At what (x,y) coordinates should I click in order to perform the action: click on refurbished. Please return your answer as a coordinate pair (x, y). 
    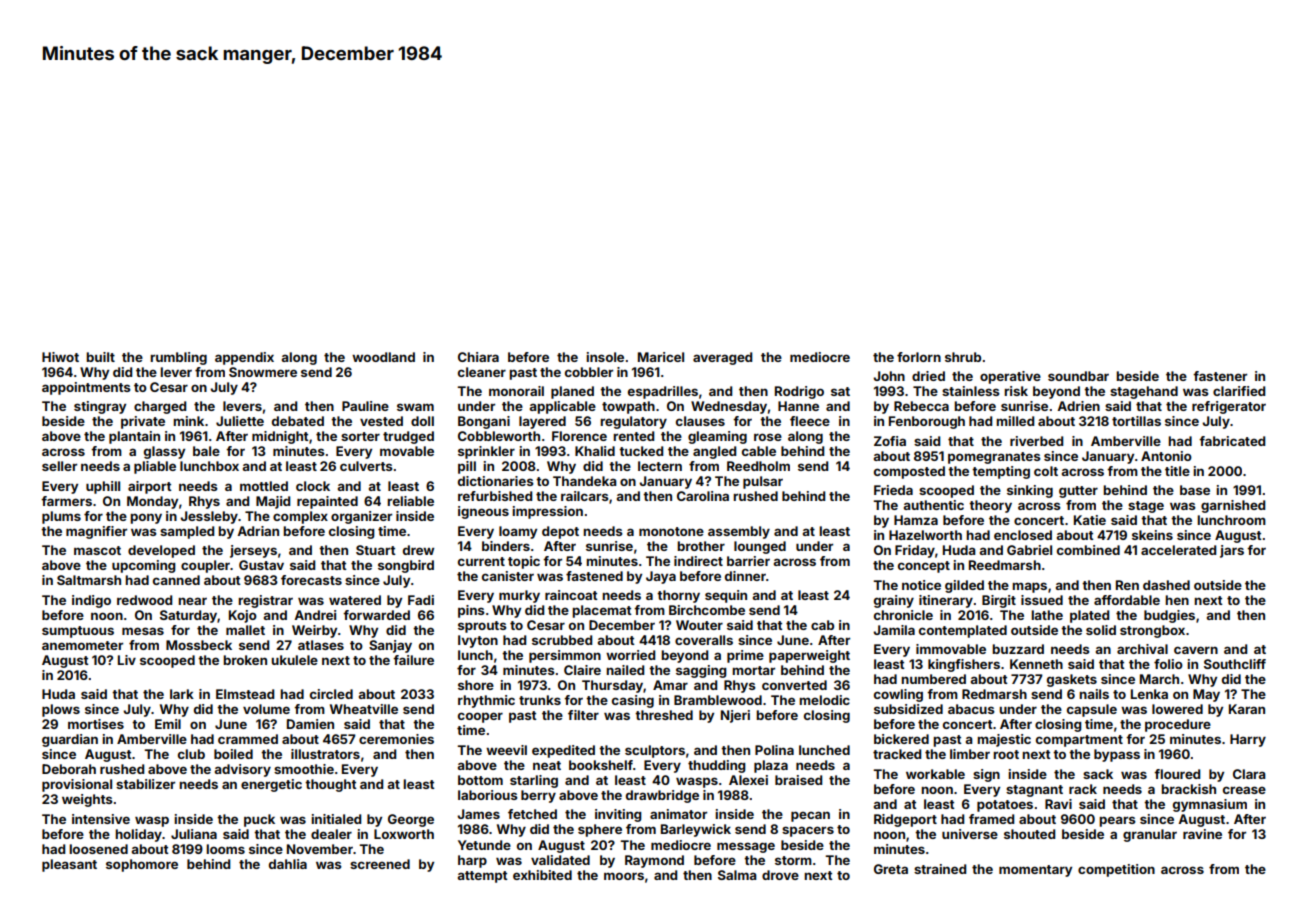
    Looking at the image, I should click on (495, 496).
